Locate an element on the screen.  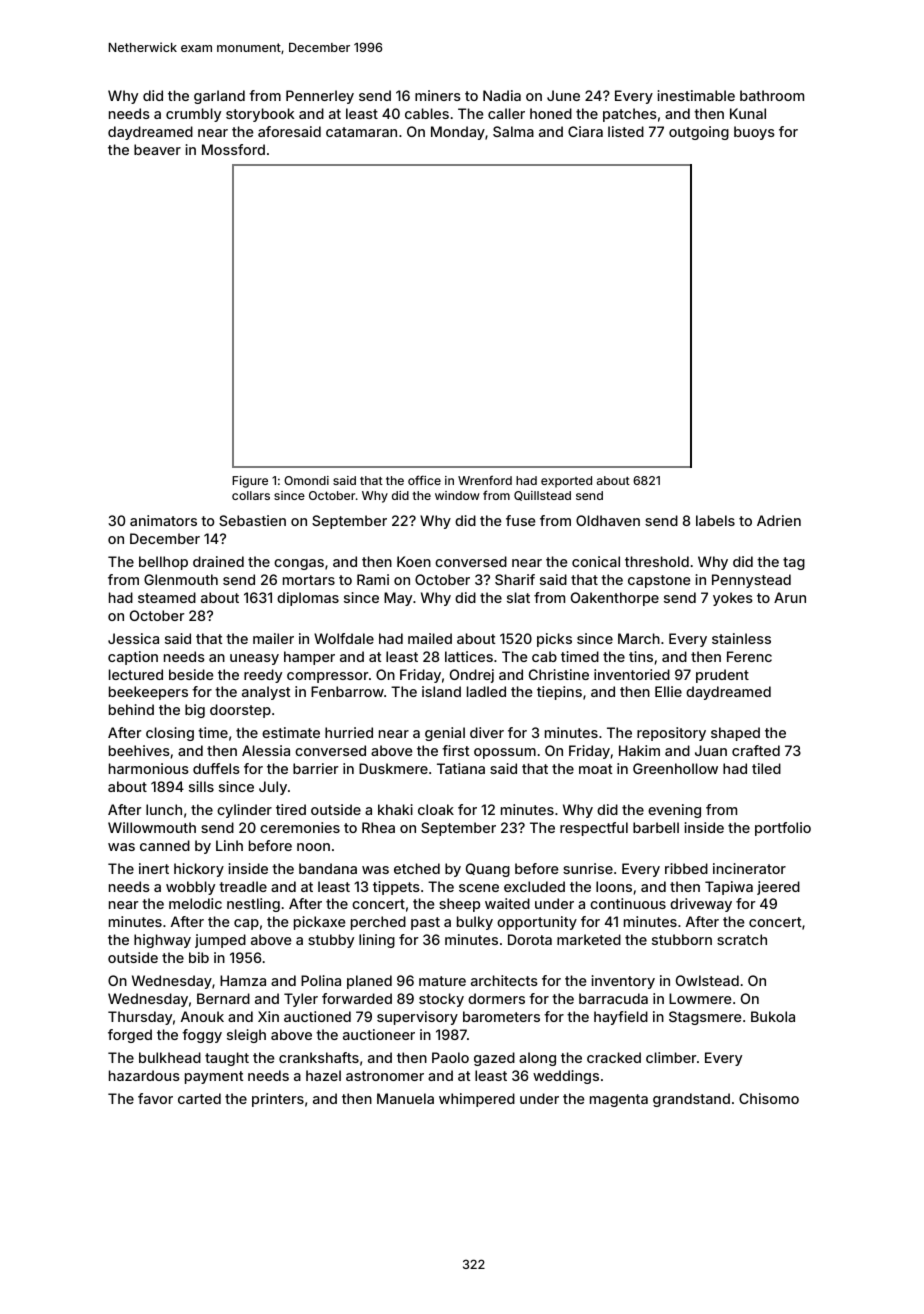
grandstand is located at coordinates (691, 1100).
